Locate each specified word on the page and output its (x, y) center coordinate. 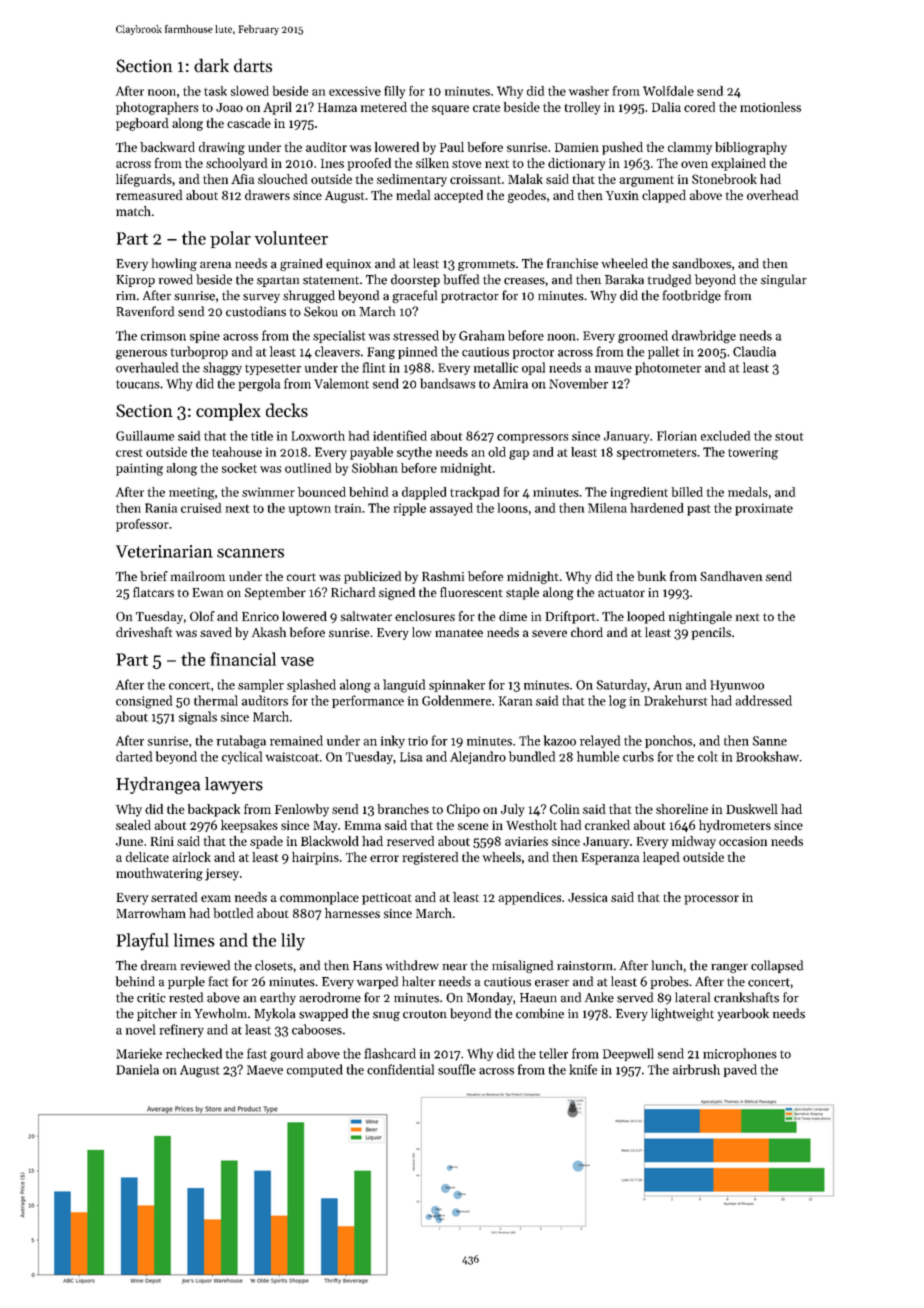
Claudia (754, 351)
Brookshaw (767, 756)
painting (139, 469)
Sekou (321, 311)
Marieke (139, 1053)
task (215, 91)
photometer (668, 368)
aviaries (526, 841)
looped (646, 617)
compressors (532, 438)
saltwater (366, 616)
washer (589, 91)
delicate (147, 857)
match (133, 211)
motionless (770, 107)
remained (296, 740)
